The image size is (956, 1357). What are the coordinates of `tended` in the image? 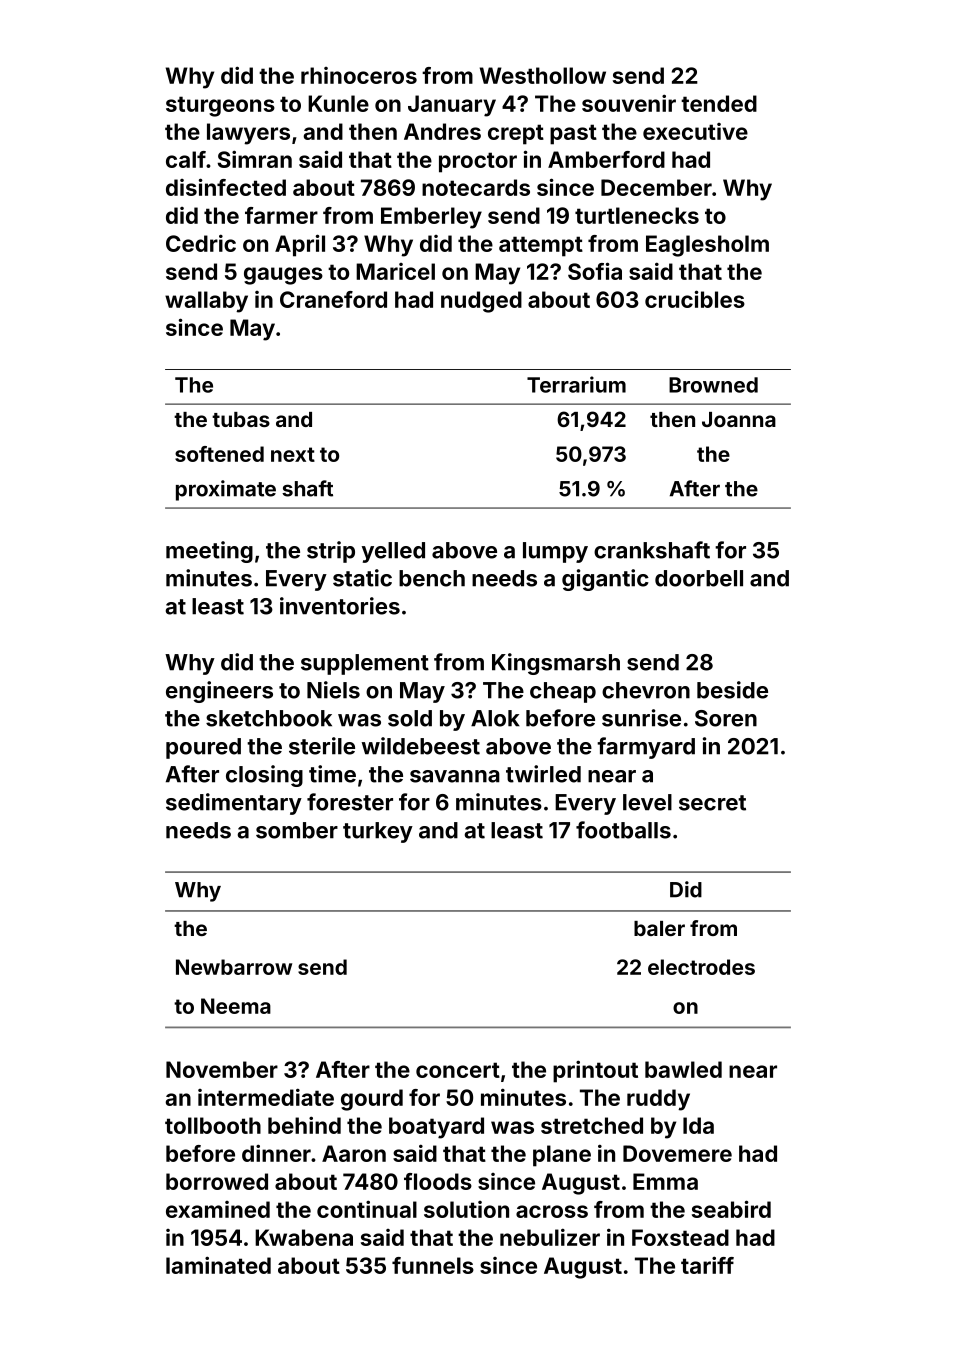 It's located at (719, 103).
